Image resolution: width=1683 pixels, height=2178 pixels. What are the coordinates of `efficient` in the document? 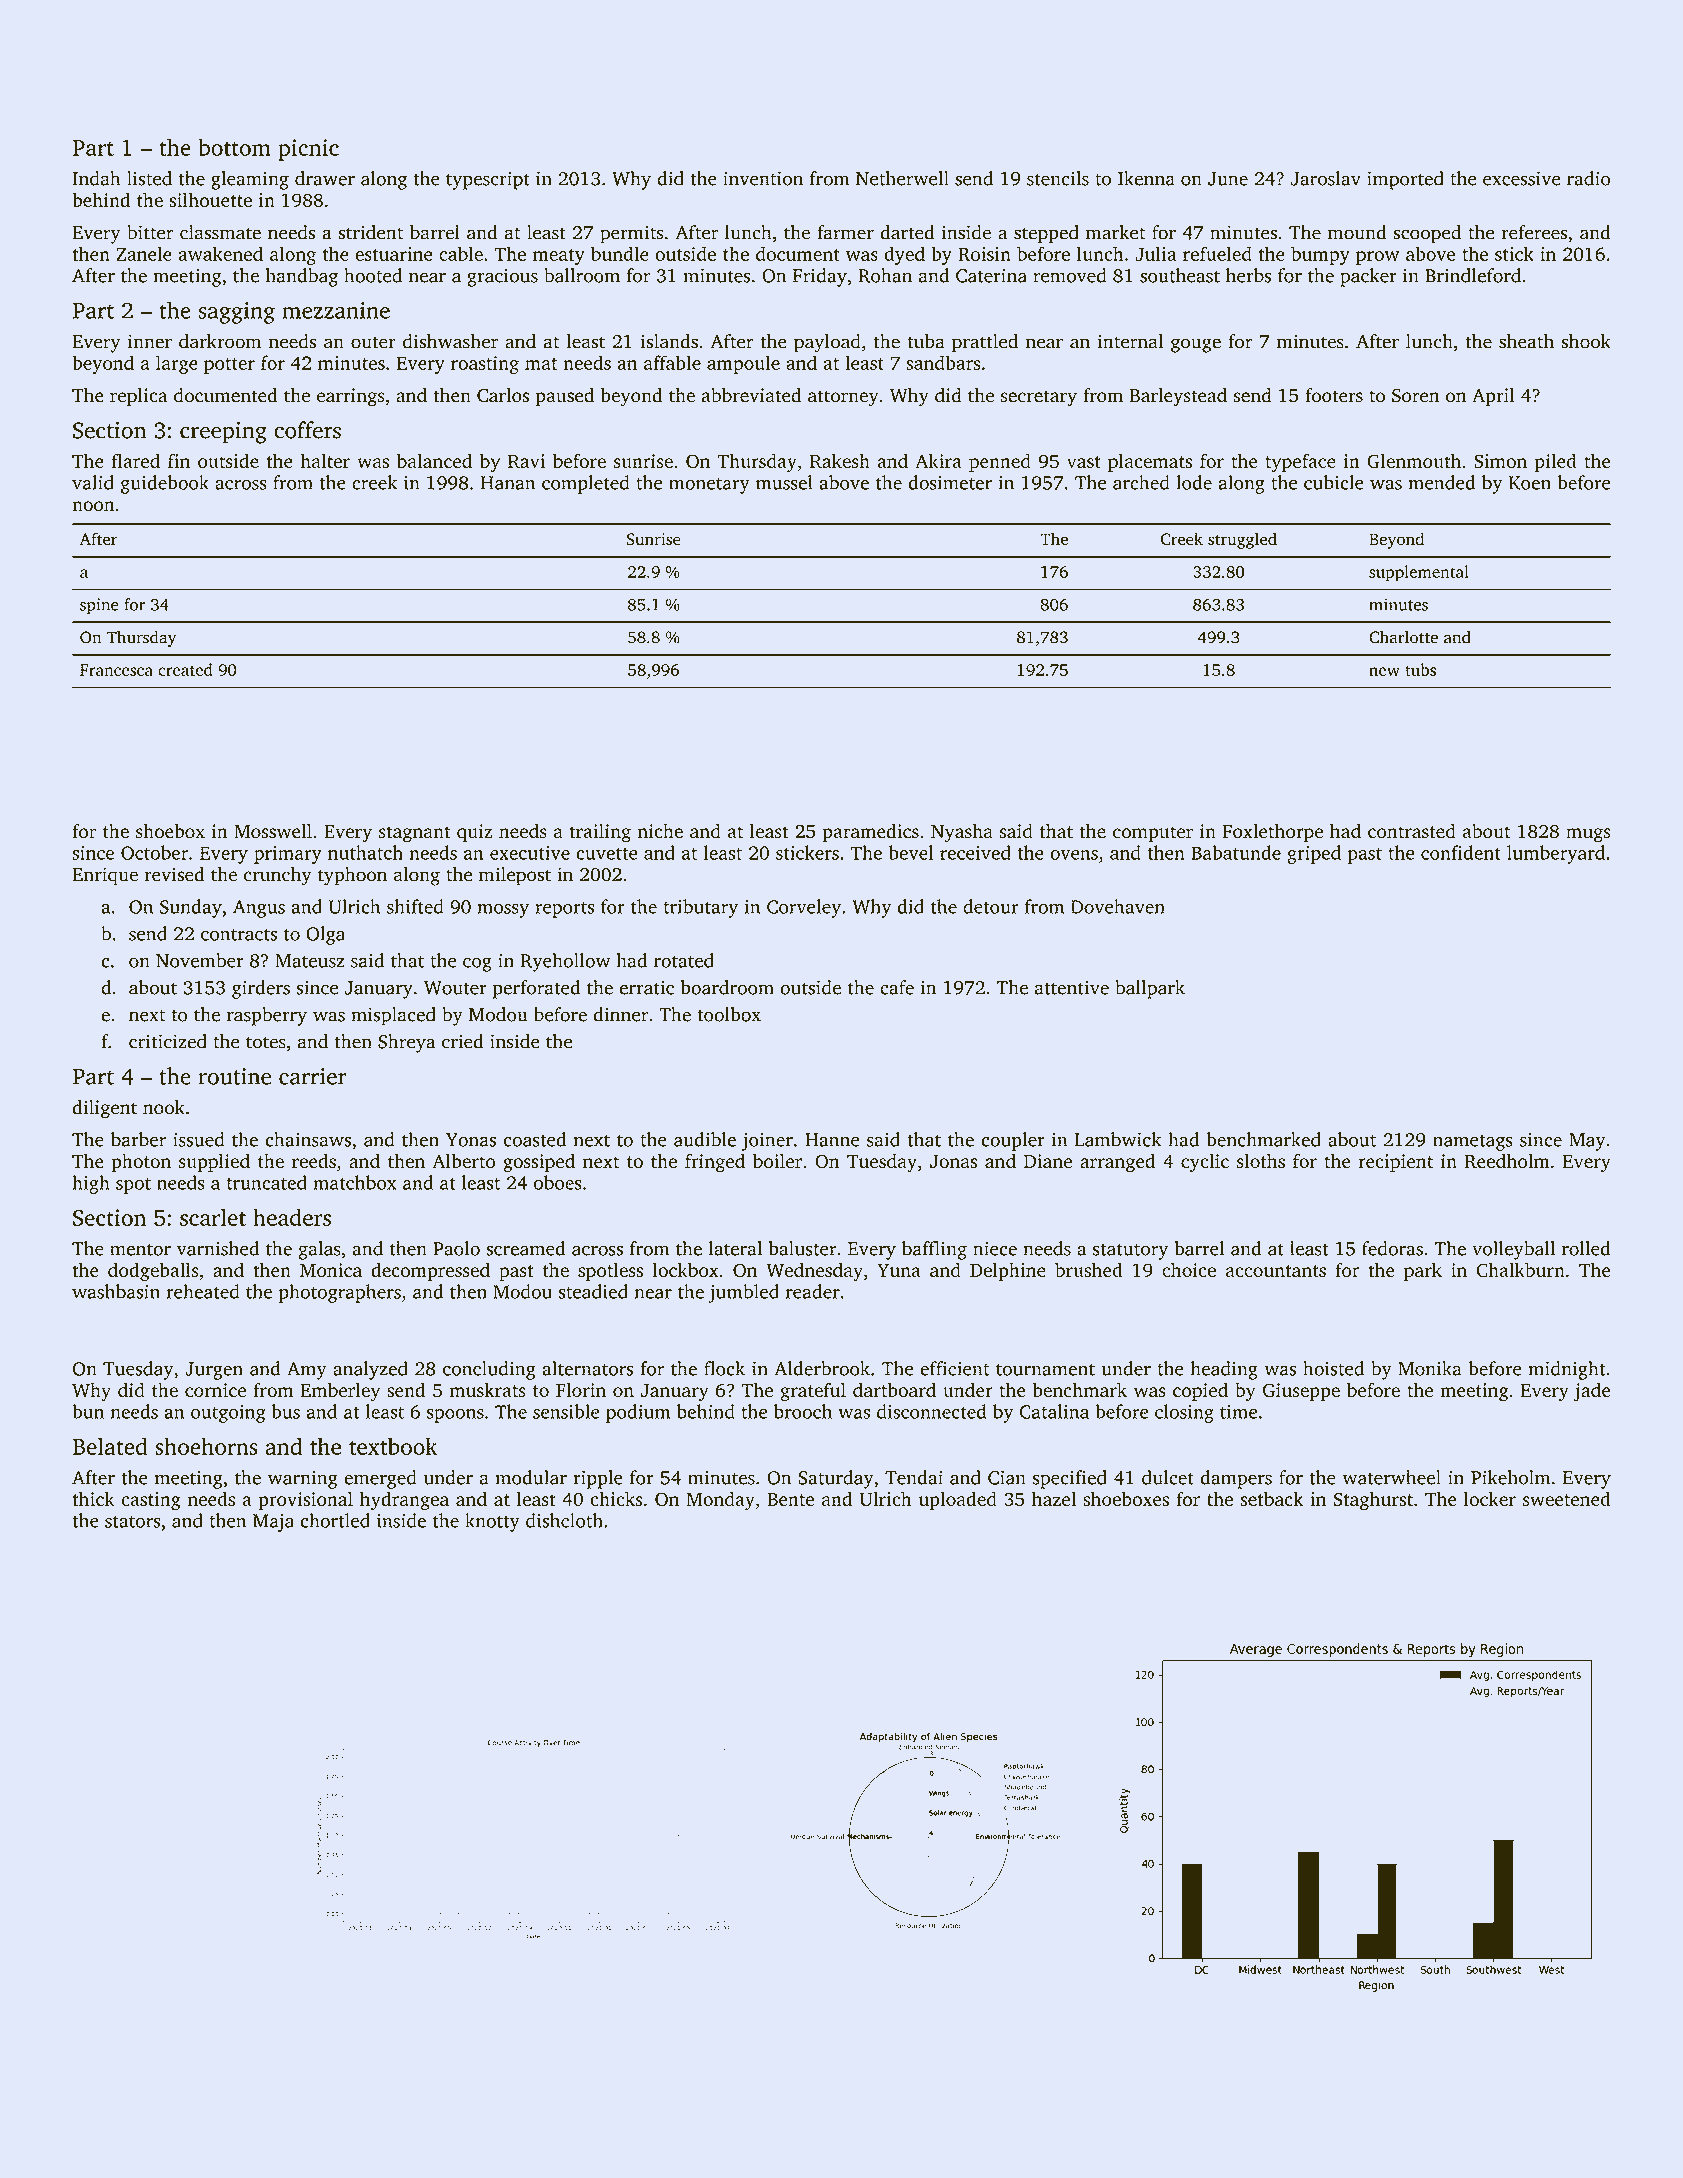 It's located at (954, 1368).
